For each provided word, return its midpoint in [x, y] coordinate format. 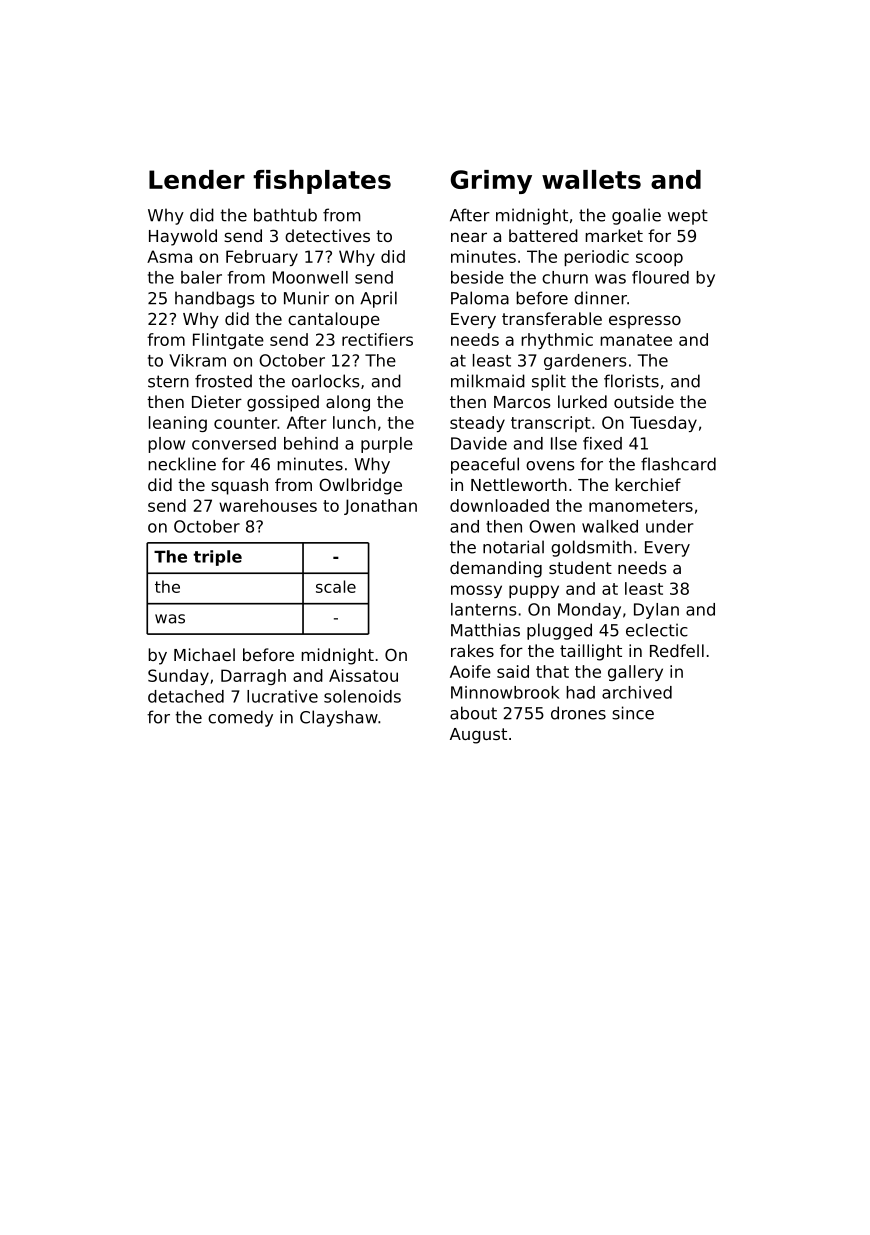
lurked [582, 401]
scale [336, 586]
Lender [197, 179]
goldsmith [591, 548]
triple [217, 558]
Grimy [491, 182]
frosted [223, 381]
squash [239, 486]
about [473, 713]
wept [688, 217]
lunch [354, 422]
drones [578, 713]
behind [311, 443]
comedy [240, 718]
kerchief [648, 484]
